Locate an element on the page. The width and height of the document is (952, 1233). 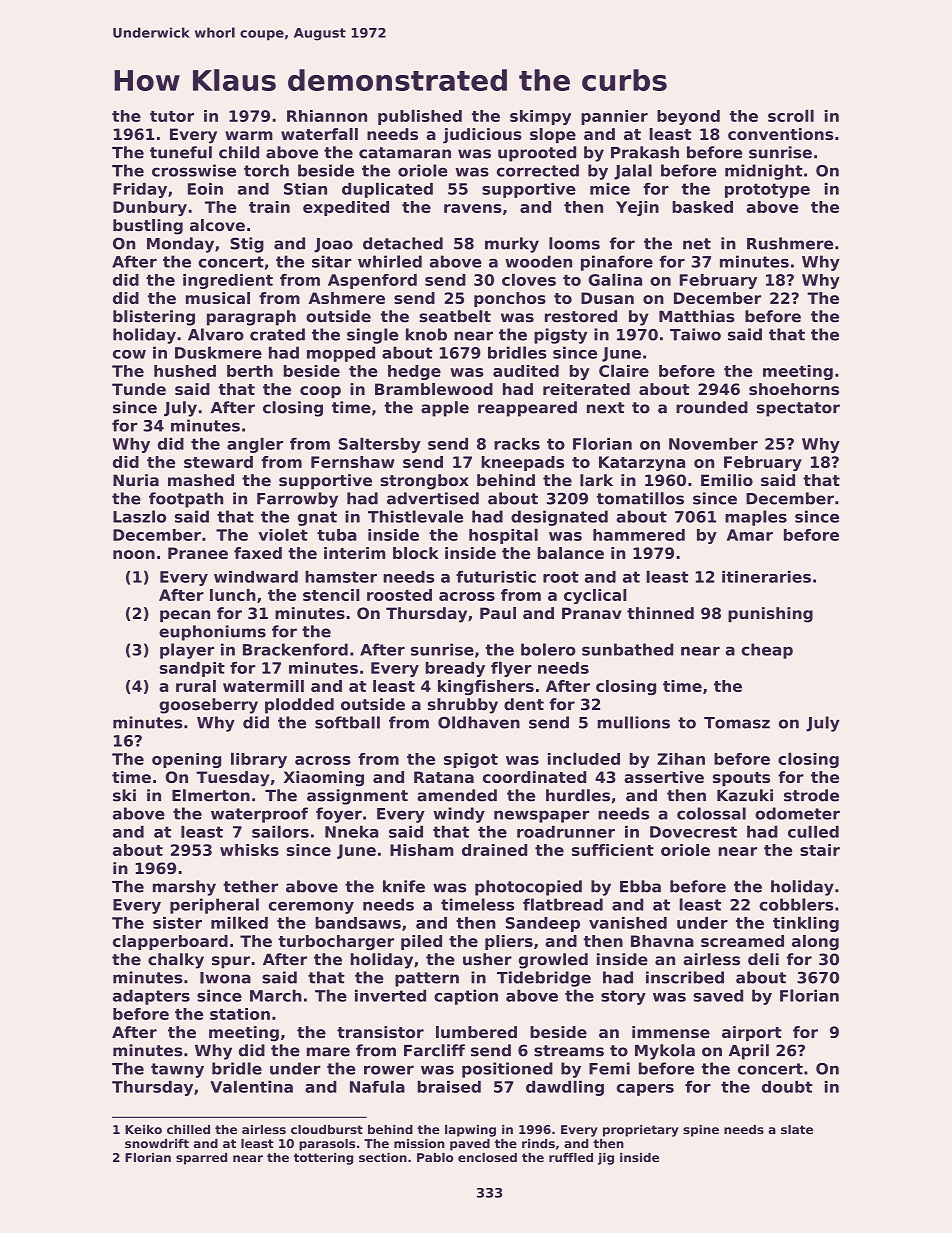
audited is located at coordinates (526, 371).
